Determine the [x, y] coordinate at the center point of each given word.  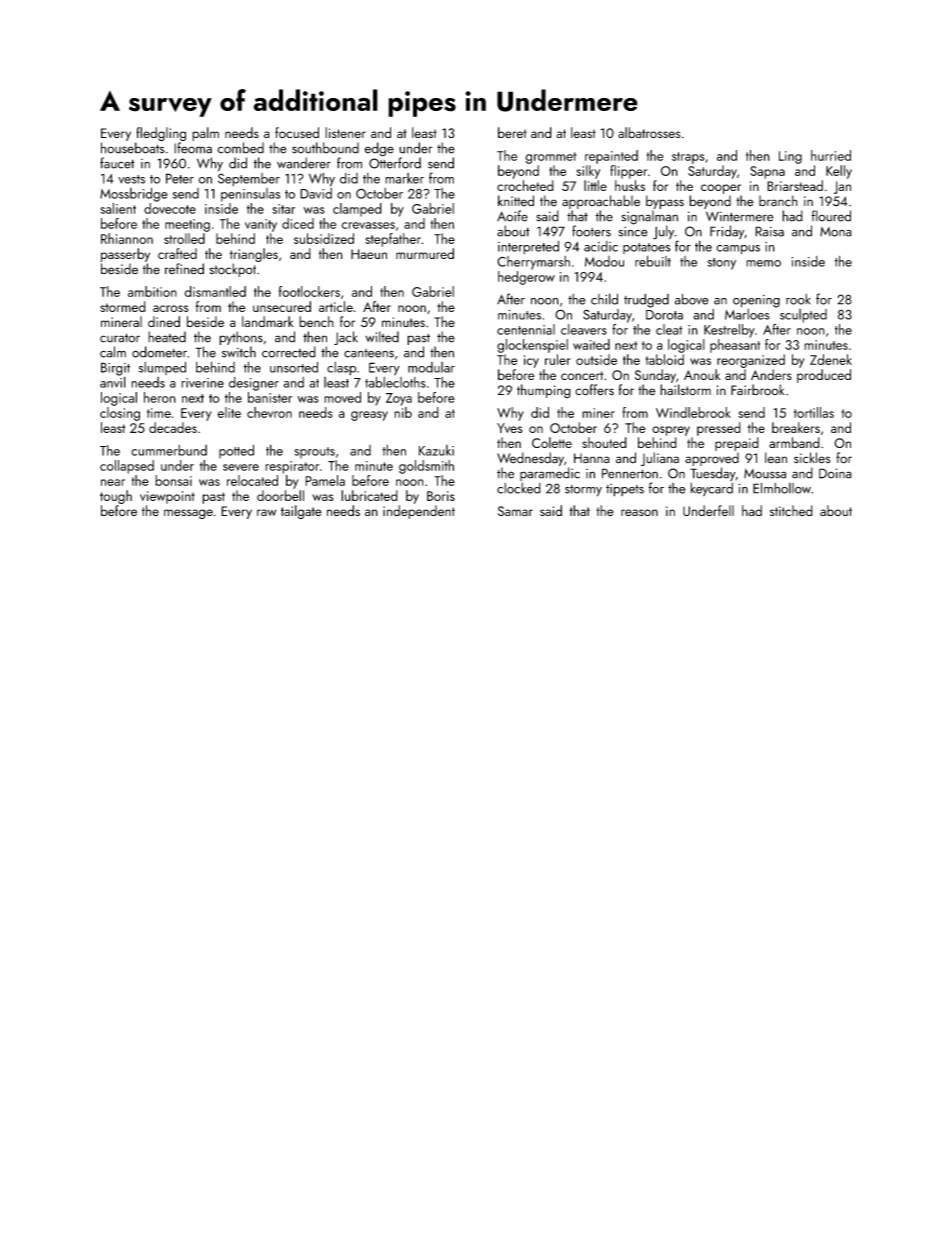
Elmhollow [782, 488]
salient [118, 208]
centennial [526, 329]
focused [297, 132]
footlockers [309, 291]
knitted [516, 201]
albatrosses [649, 132]
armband [794, 442]
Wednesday [530, 459]
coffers [594, 390]
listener [345, 132]
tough [116, 497]
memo [763, 263]
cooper [721, 189]
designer [254, 384]
